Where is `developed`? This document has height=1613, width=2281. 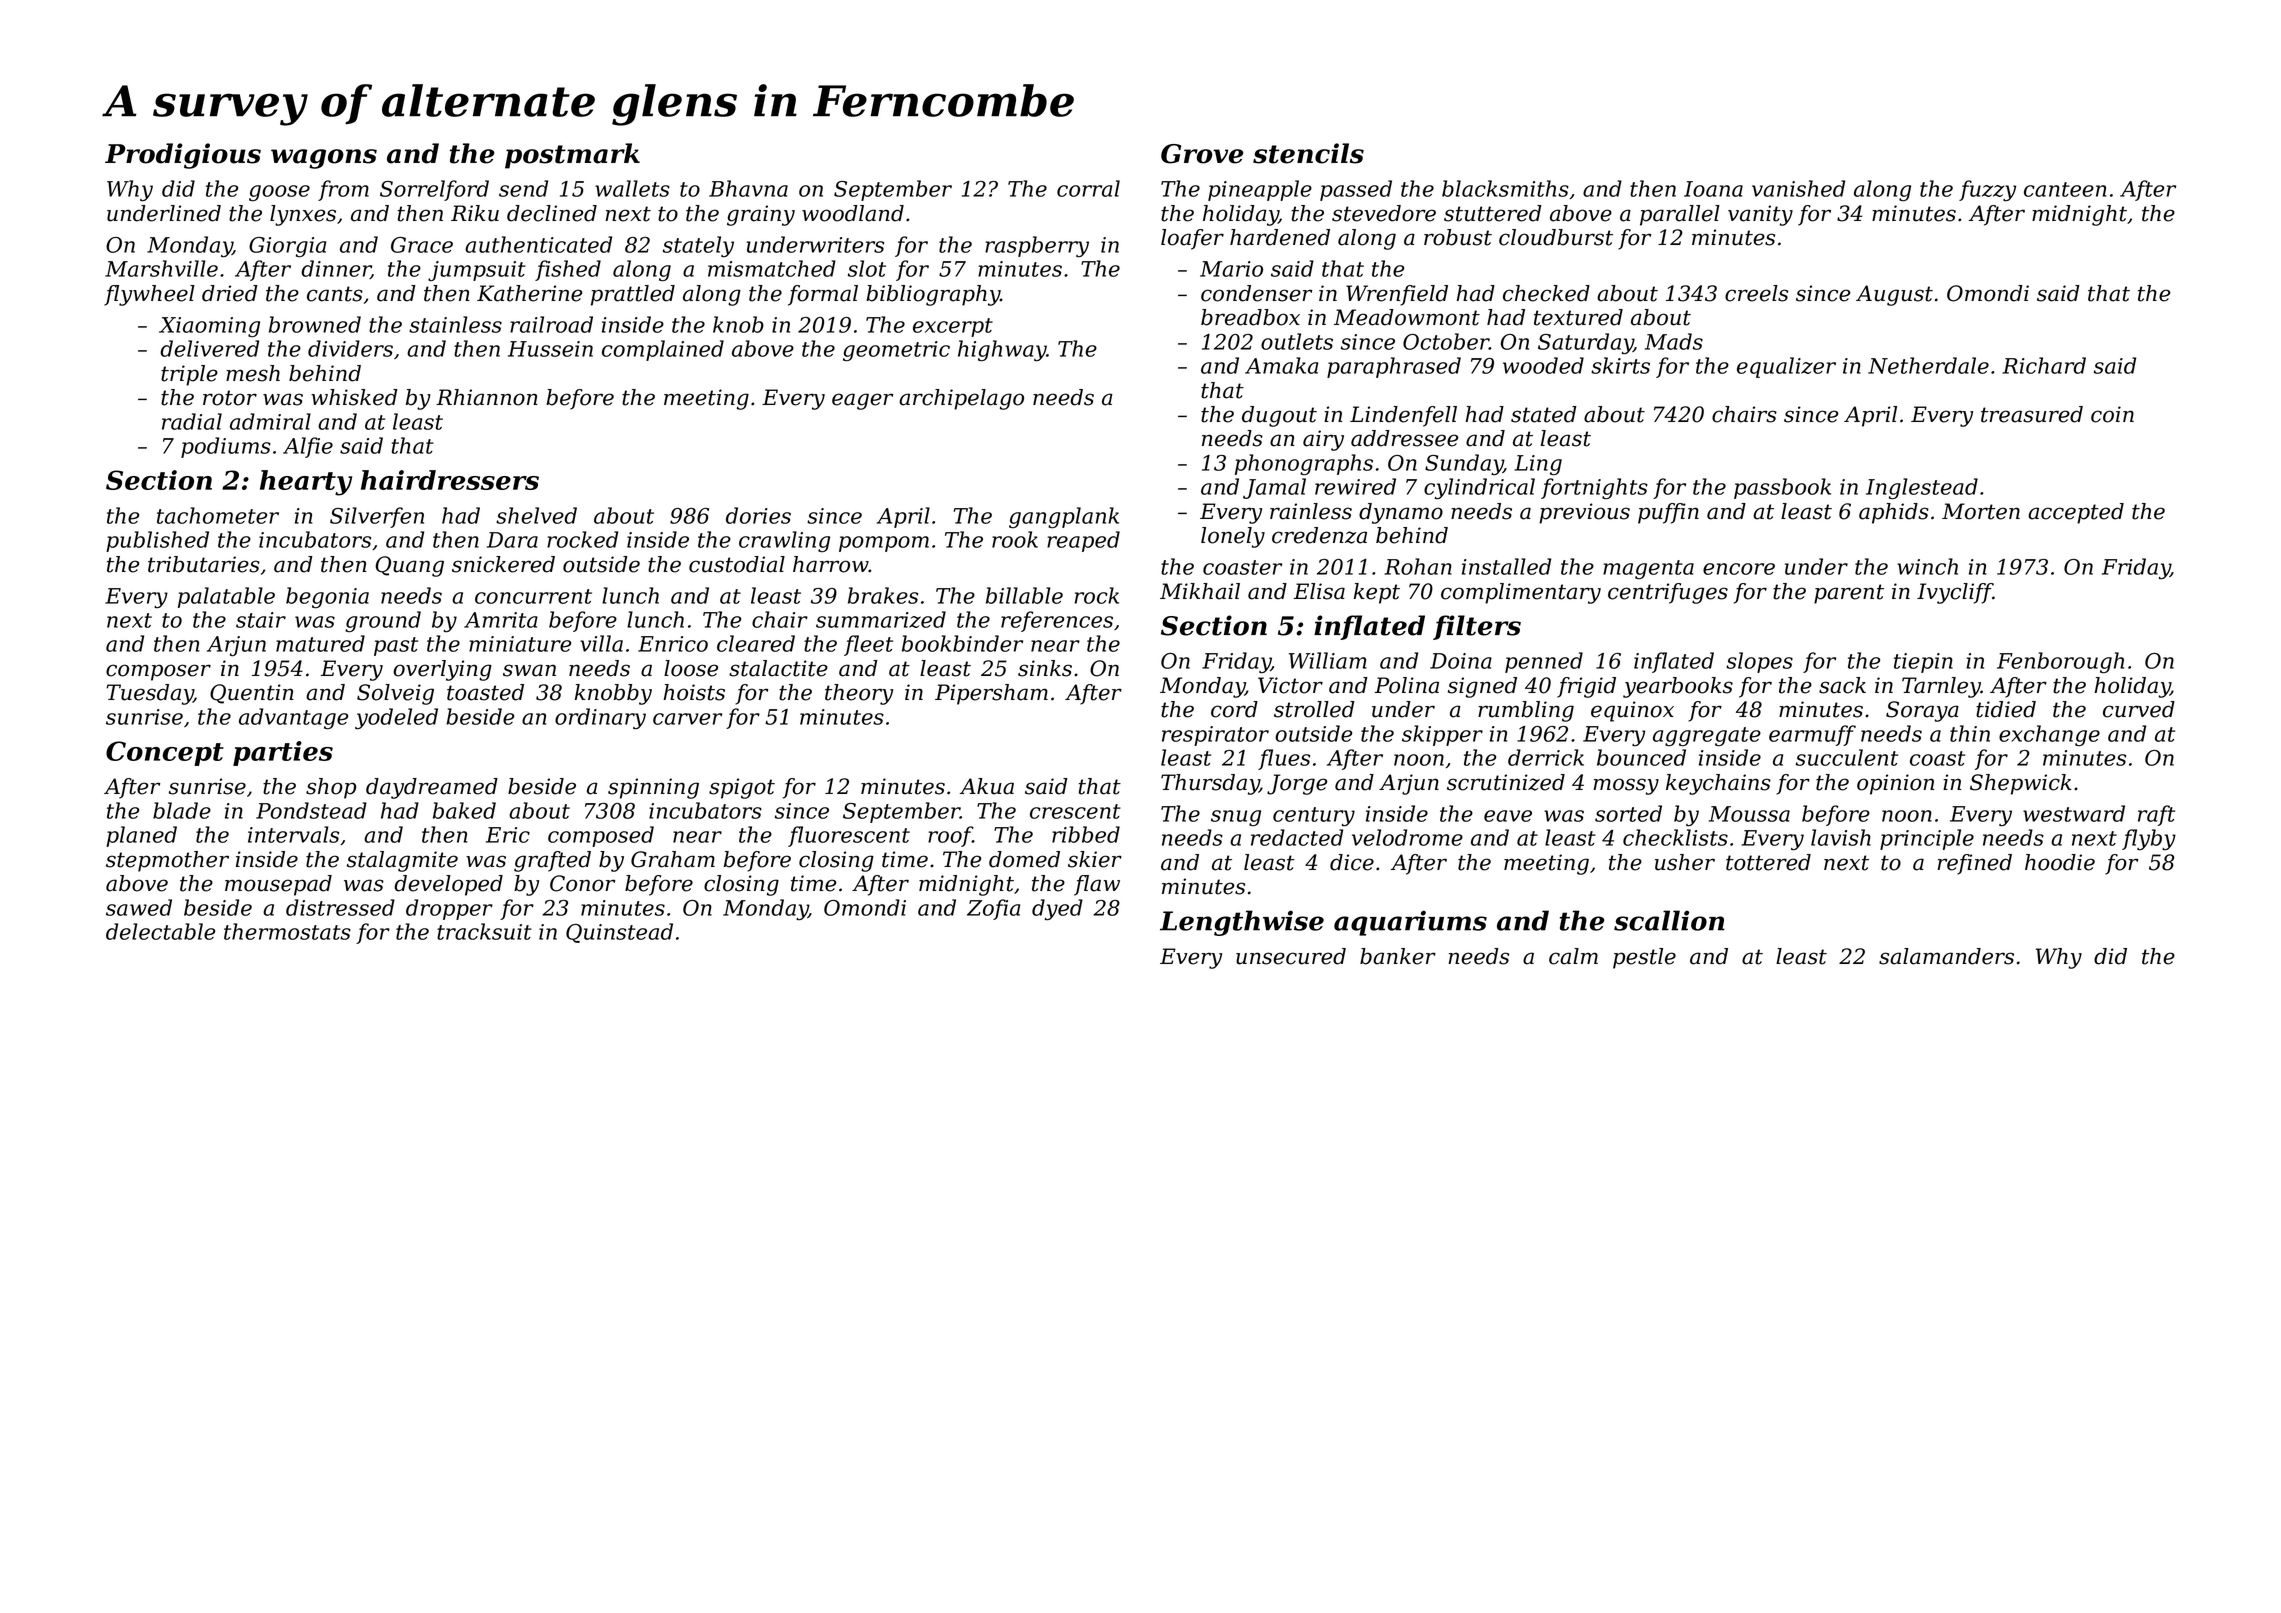
developed is located at coordinates (448, 885).
